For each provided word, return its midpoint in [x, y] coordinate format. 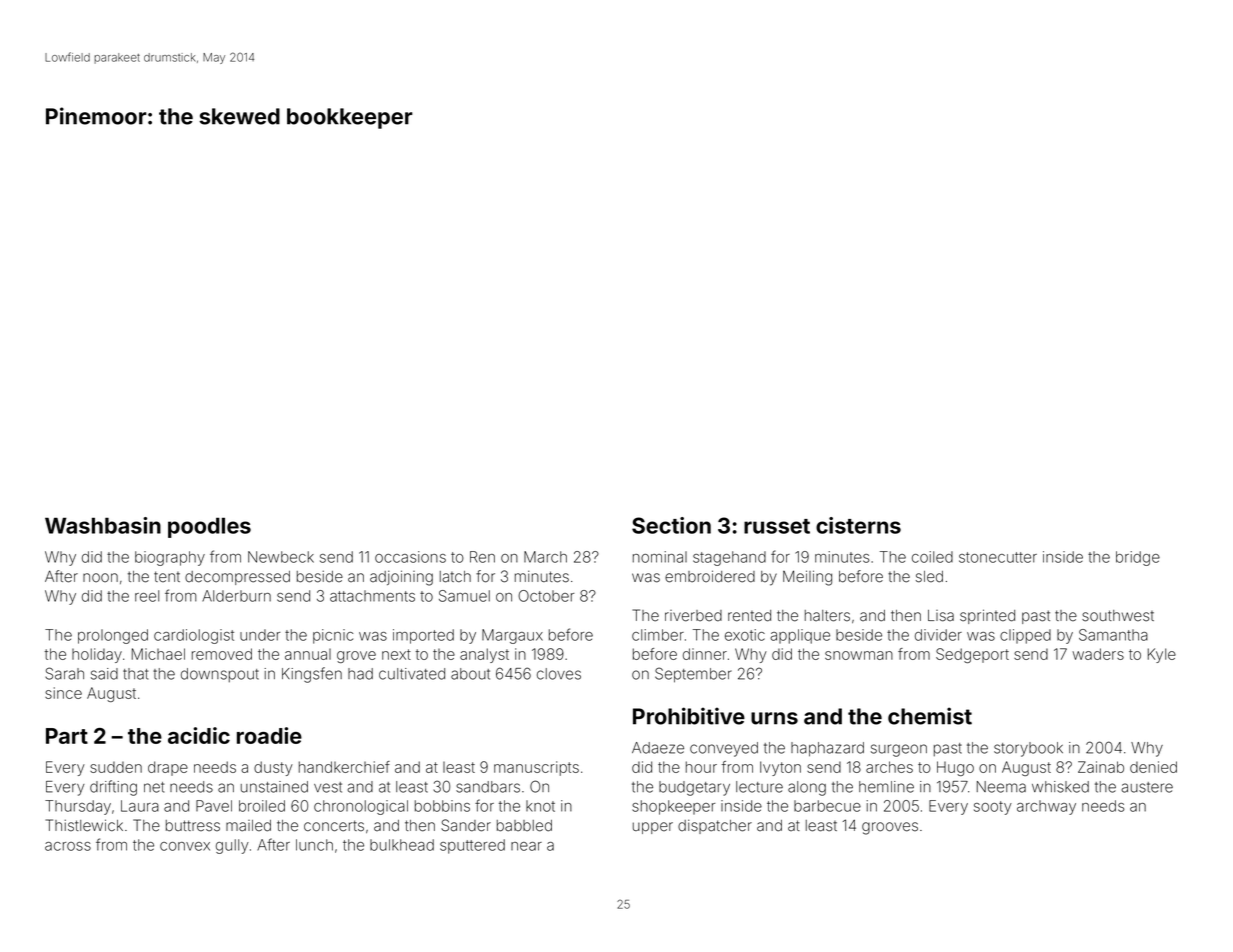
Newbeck [281, 557]
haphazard [827, 749]
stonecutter [998, 557]
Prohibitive [689, 716]
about [470, 674]
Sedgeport [972, 655]
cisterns [858, 525]
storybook [1028, 749]
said [104, 674]
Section [671, 525]
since [63, 693]
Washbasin [103, 525]
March [545, 557]
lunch [314, 845]
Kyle [1162, 655]
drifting [113, 788]
